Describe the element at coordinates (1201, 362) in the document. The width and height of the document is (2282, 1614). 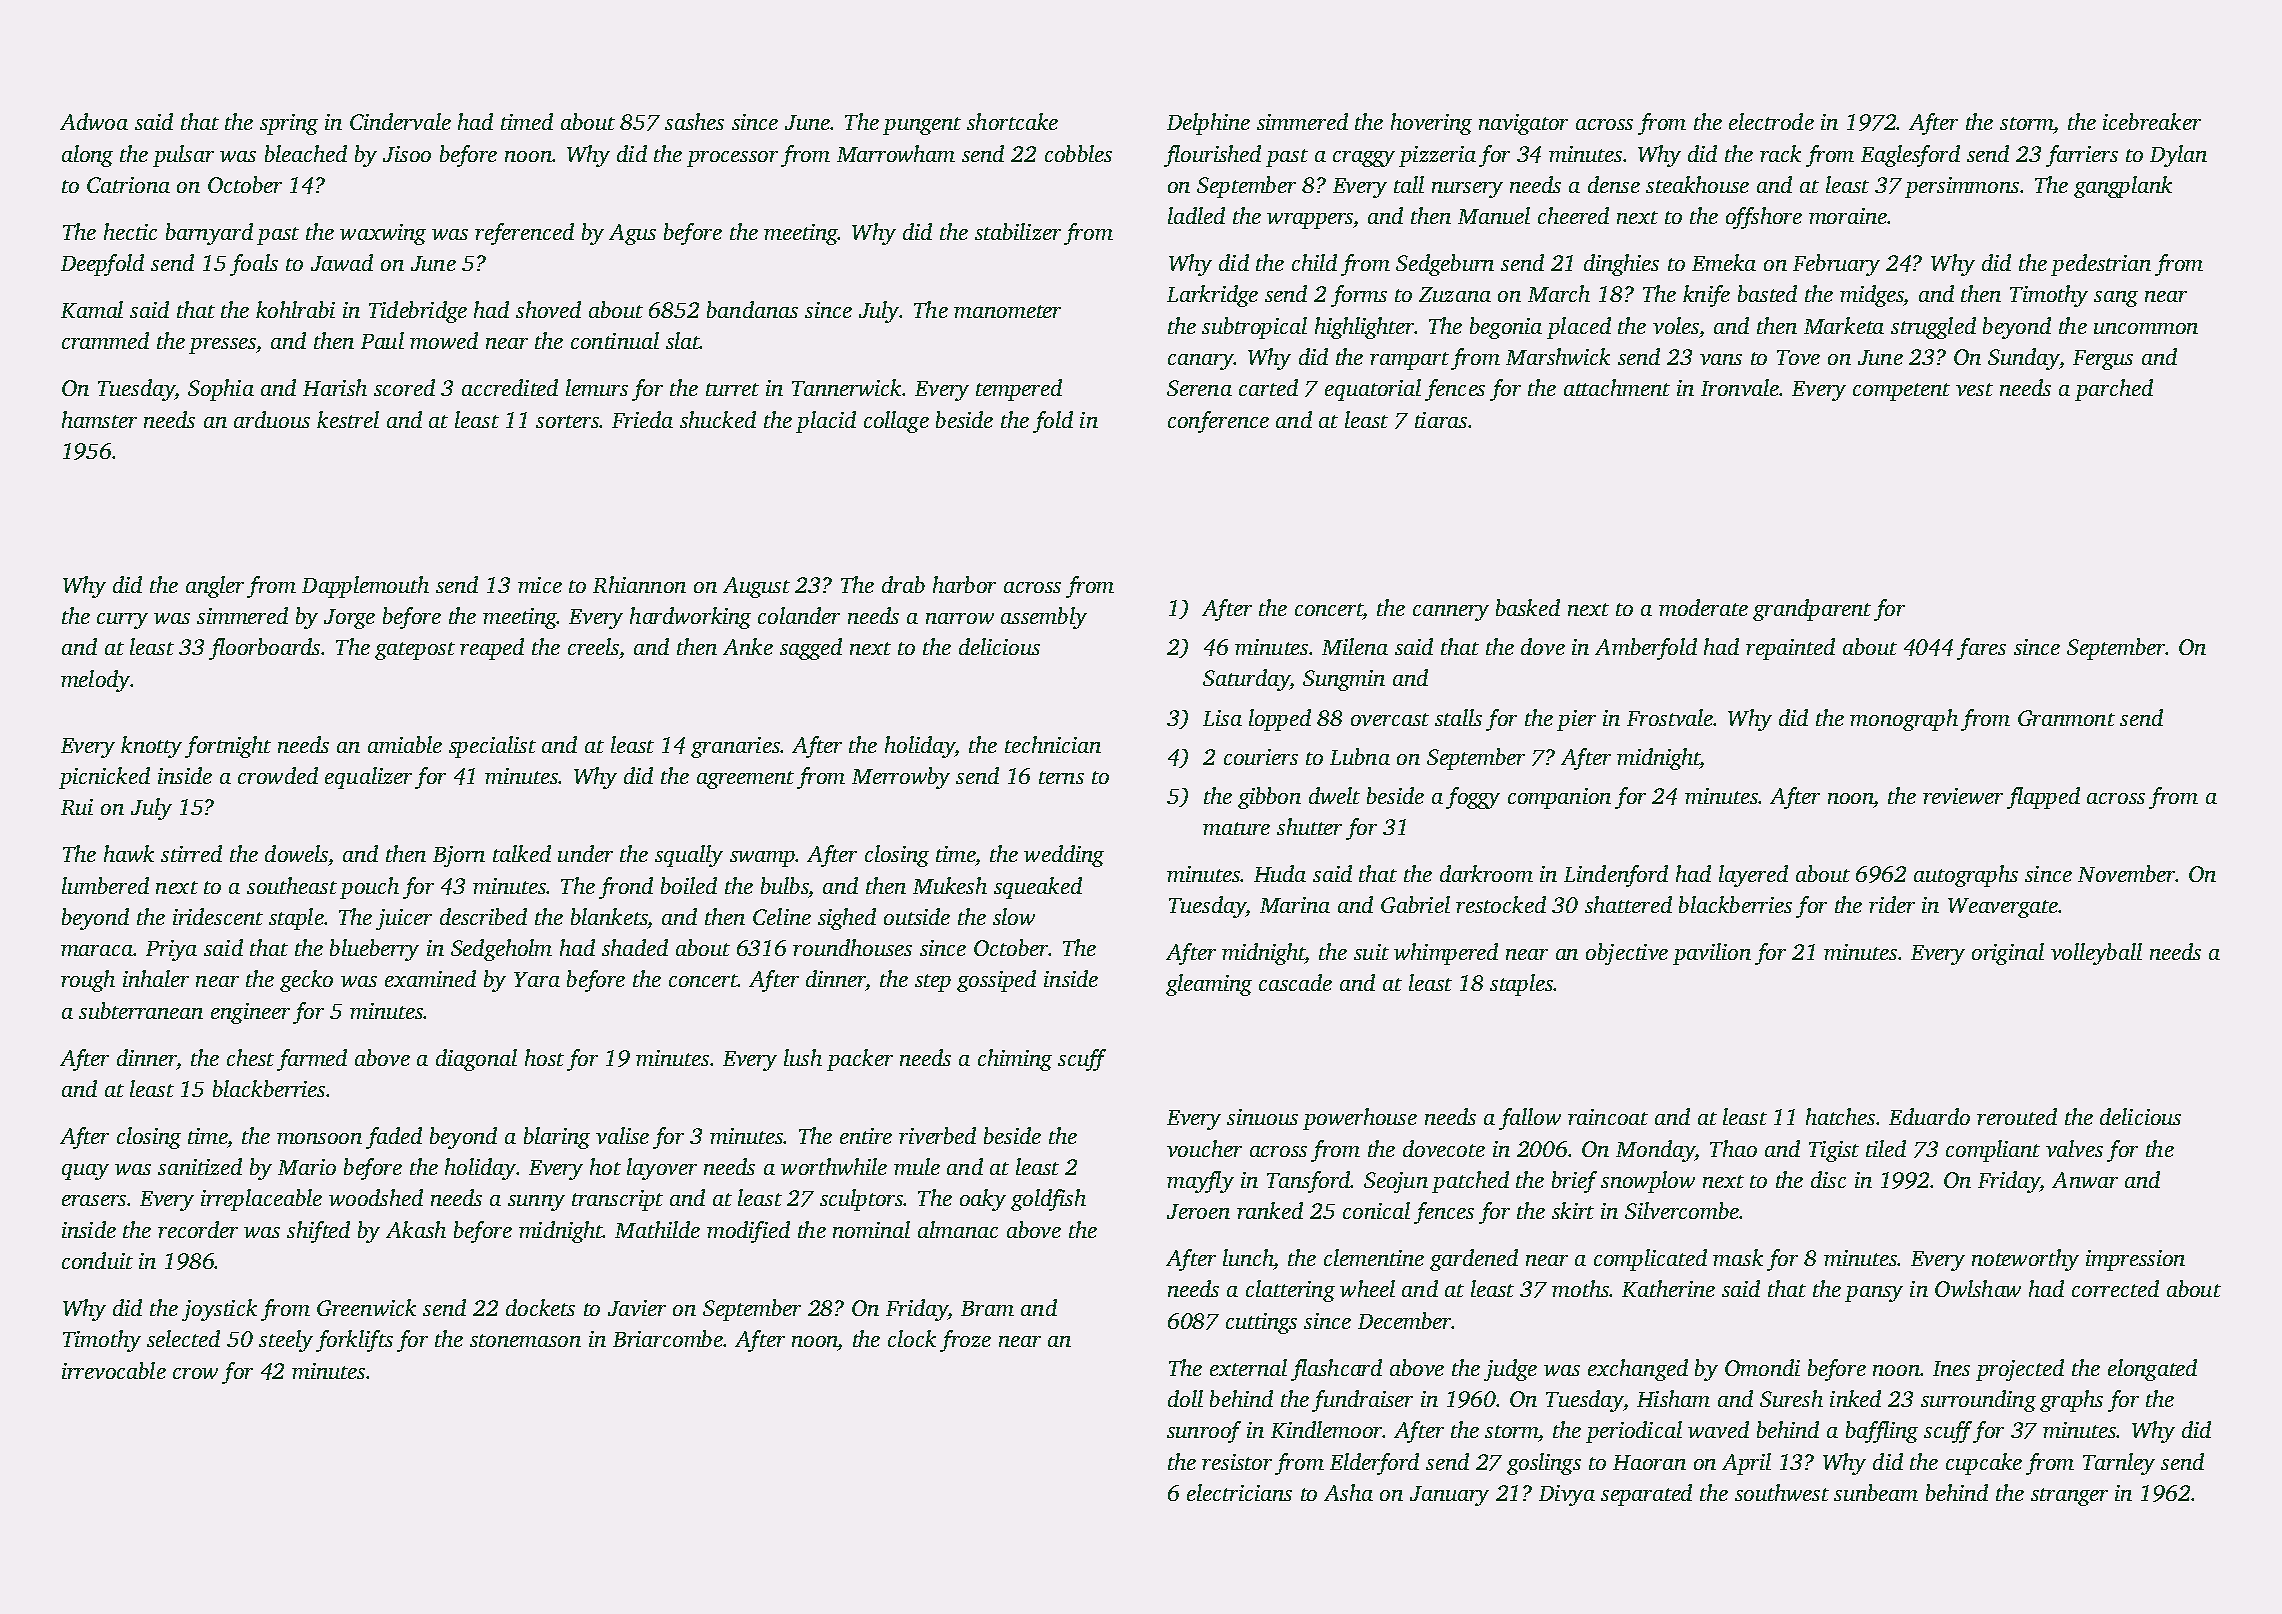
I see `canary` at that location.
